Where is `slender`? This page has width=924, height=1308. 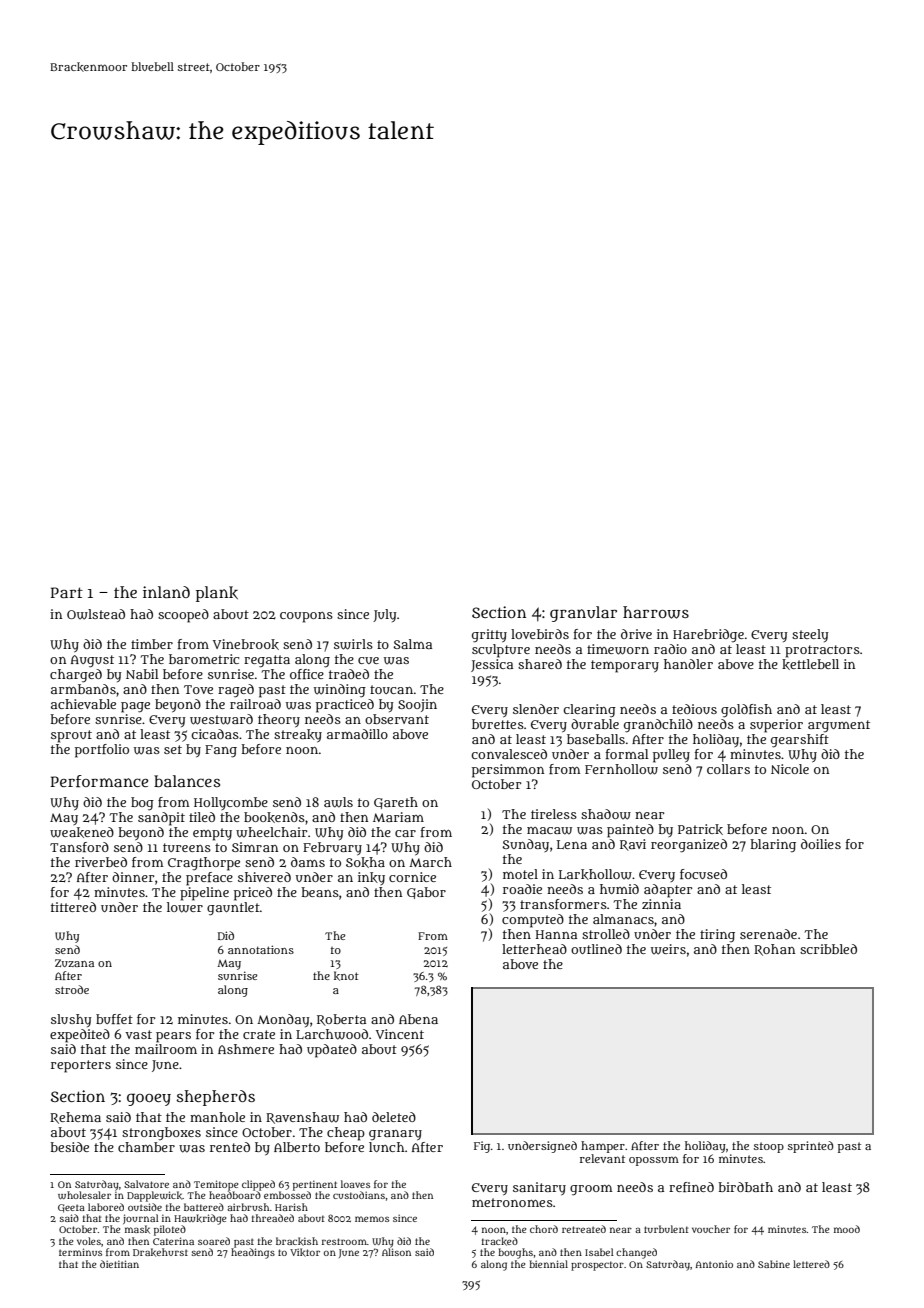
slender is located at coordinates (536, 709).
